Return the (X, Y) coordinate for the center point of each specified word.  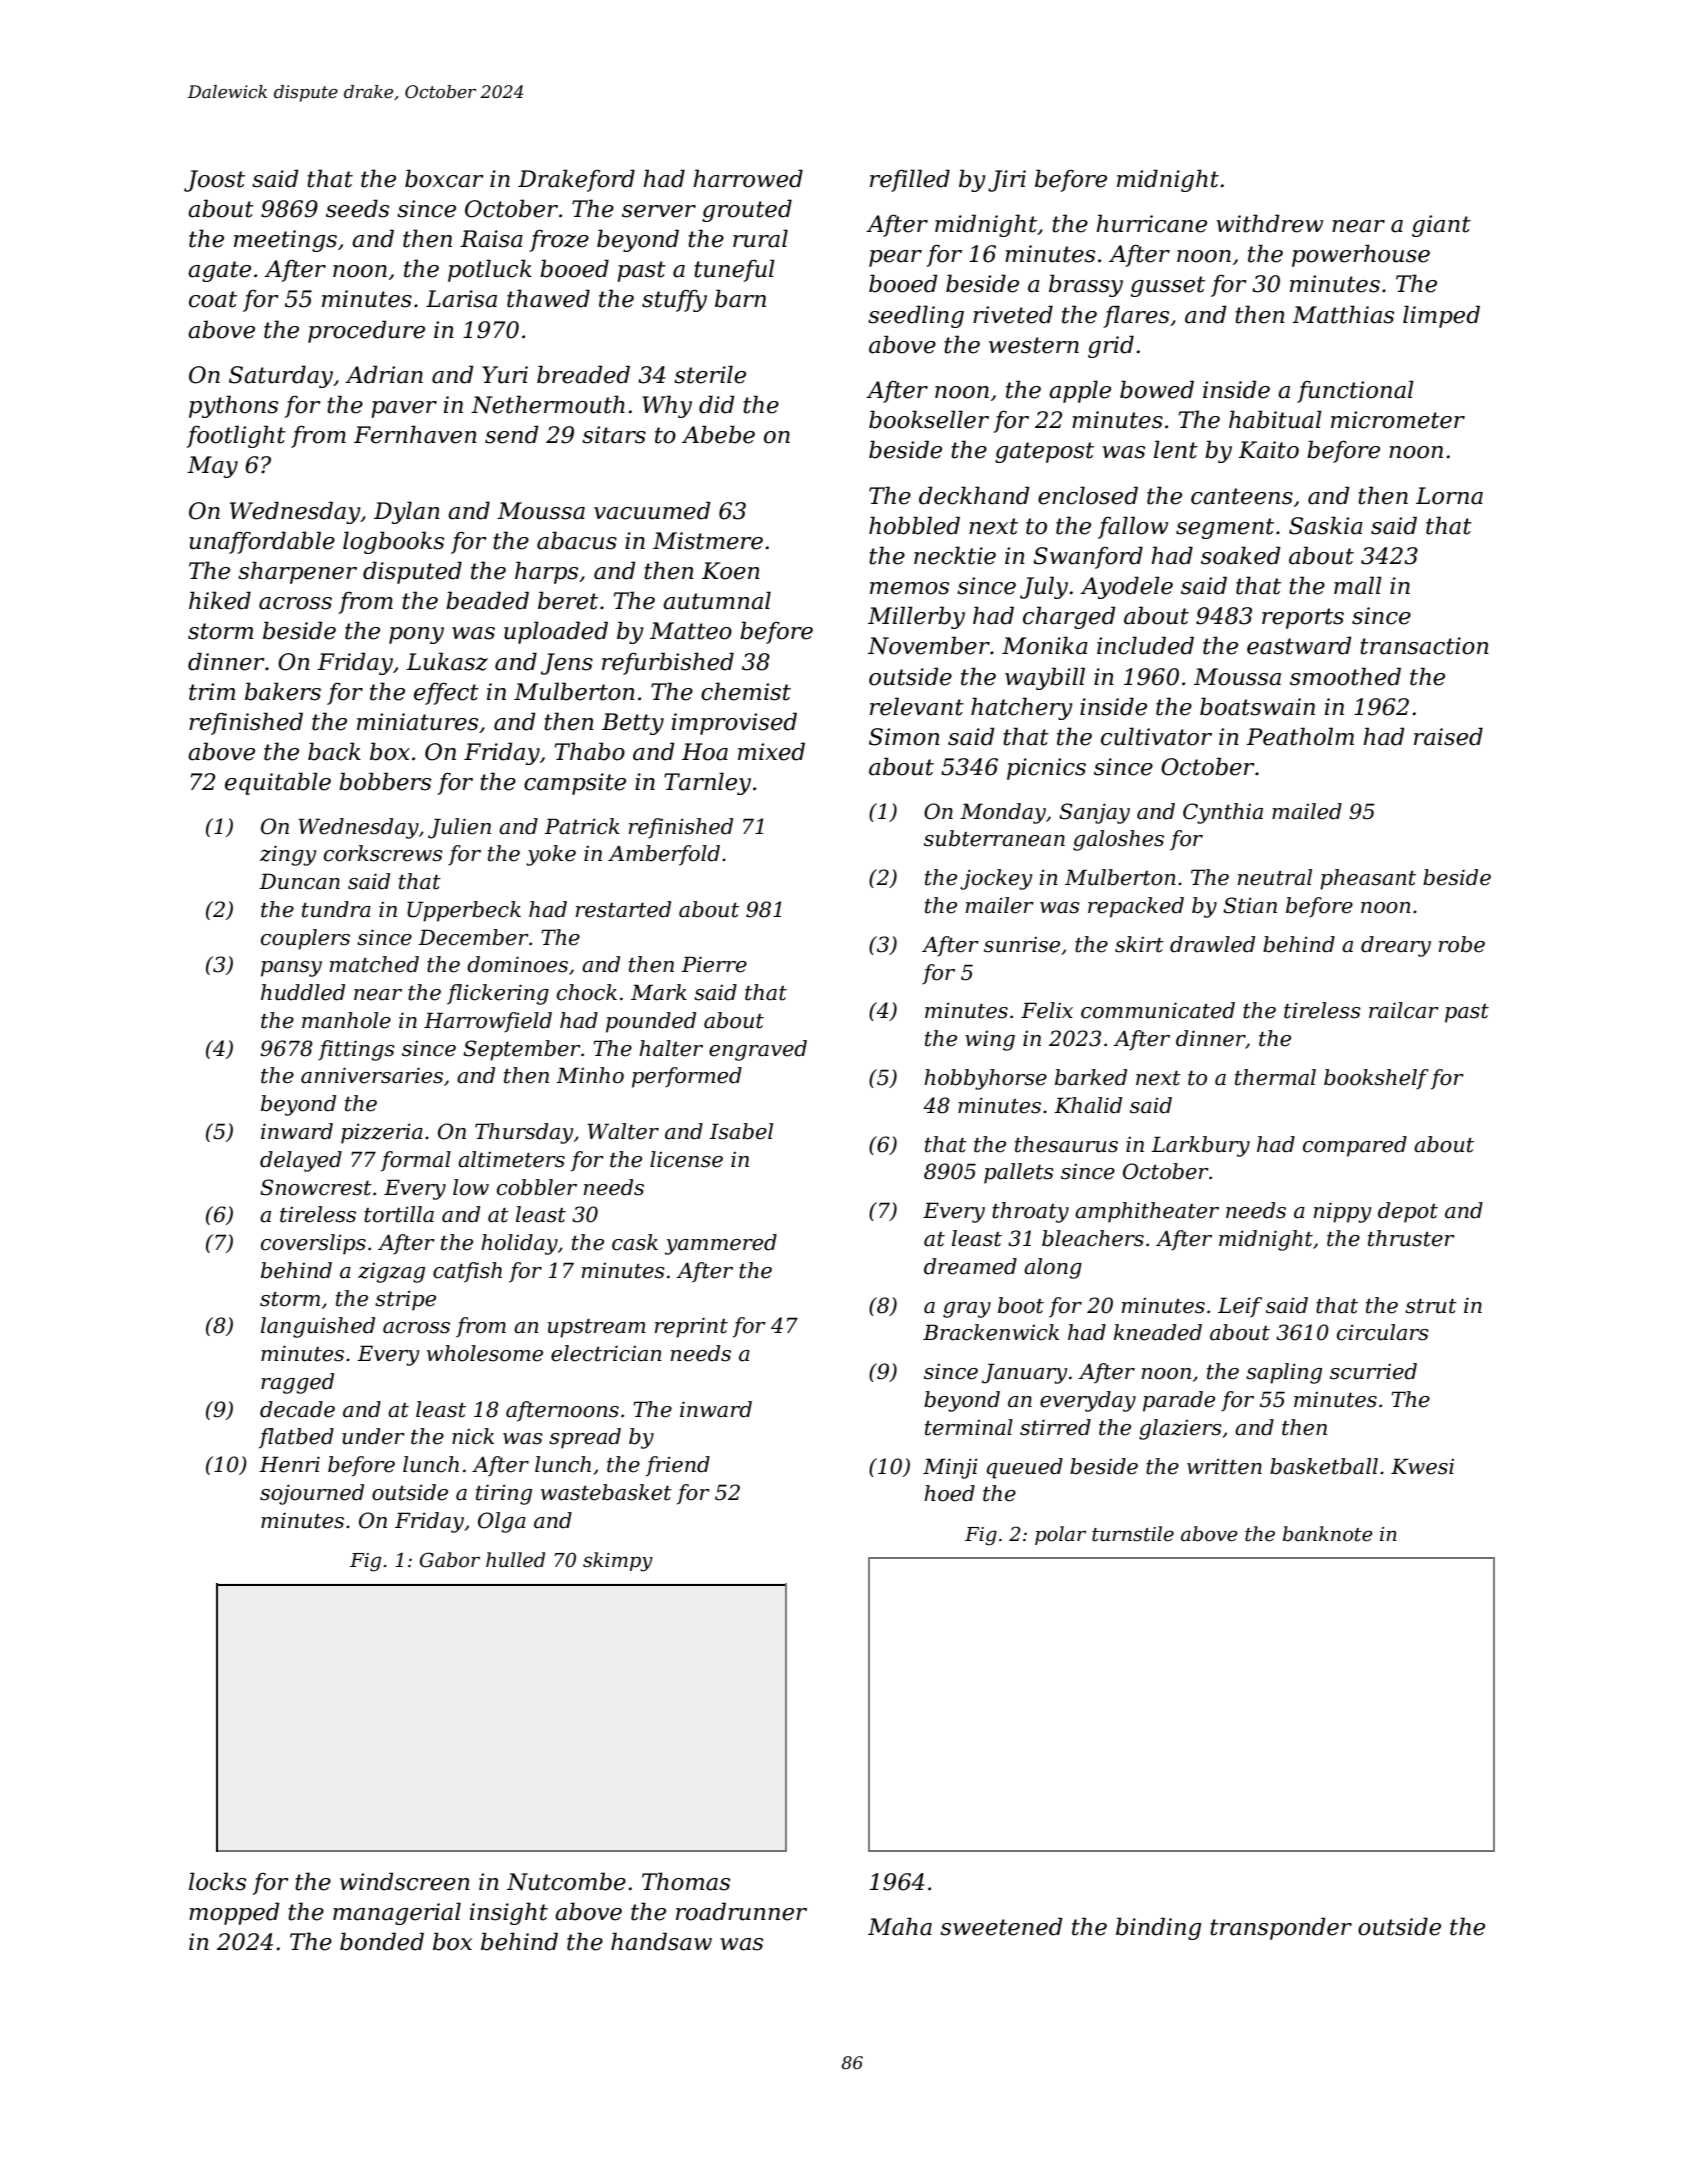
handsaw (661, 1941)
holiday (519, 1244)
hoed (949, 1493)
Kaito (1268, 450)
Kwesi (1422, 1466)
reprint (691, 1327)
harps (546, 572)
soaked (1240, 555)
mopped (234, 1913)
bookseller (929, 419)
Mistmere (708, 541)
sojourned (312, 1494)
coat (213, 299)
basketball (1324, 1466)
